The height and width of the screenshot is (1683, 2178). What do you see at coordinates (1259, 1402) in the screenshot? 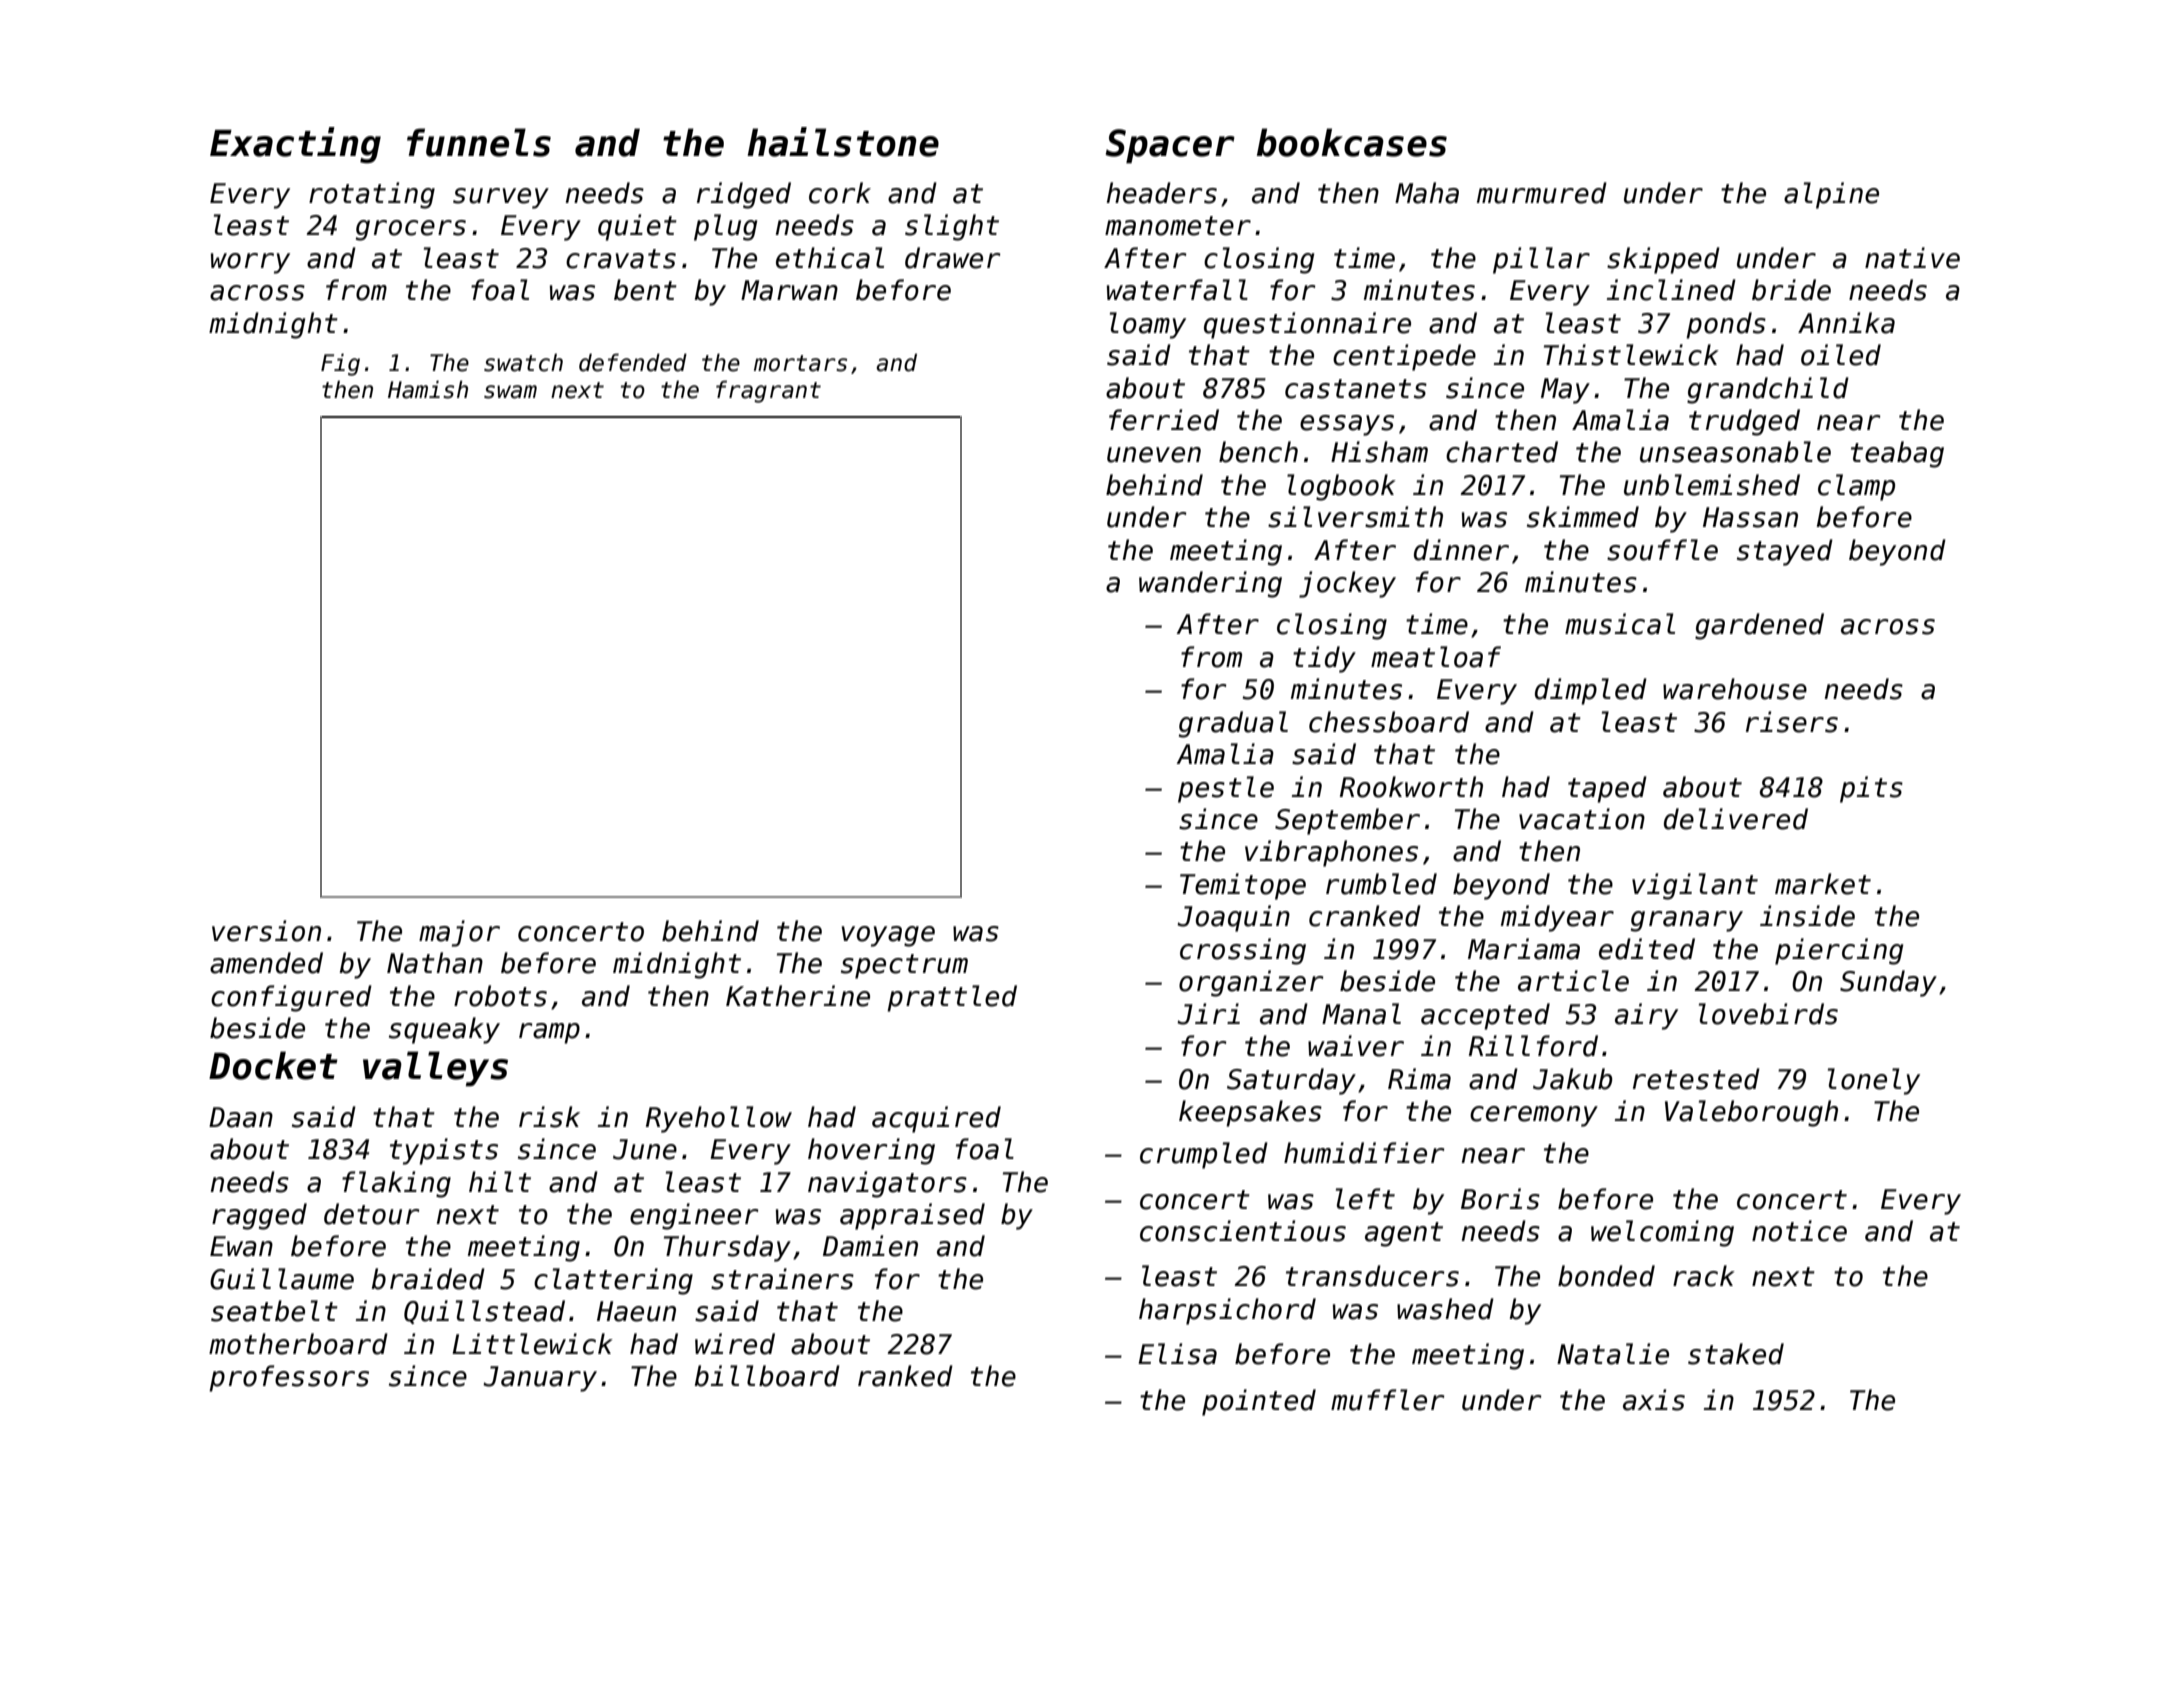
I see `pointed` at bounding box center [1259, 1402].
